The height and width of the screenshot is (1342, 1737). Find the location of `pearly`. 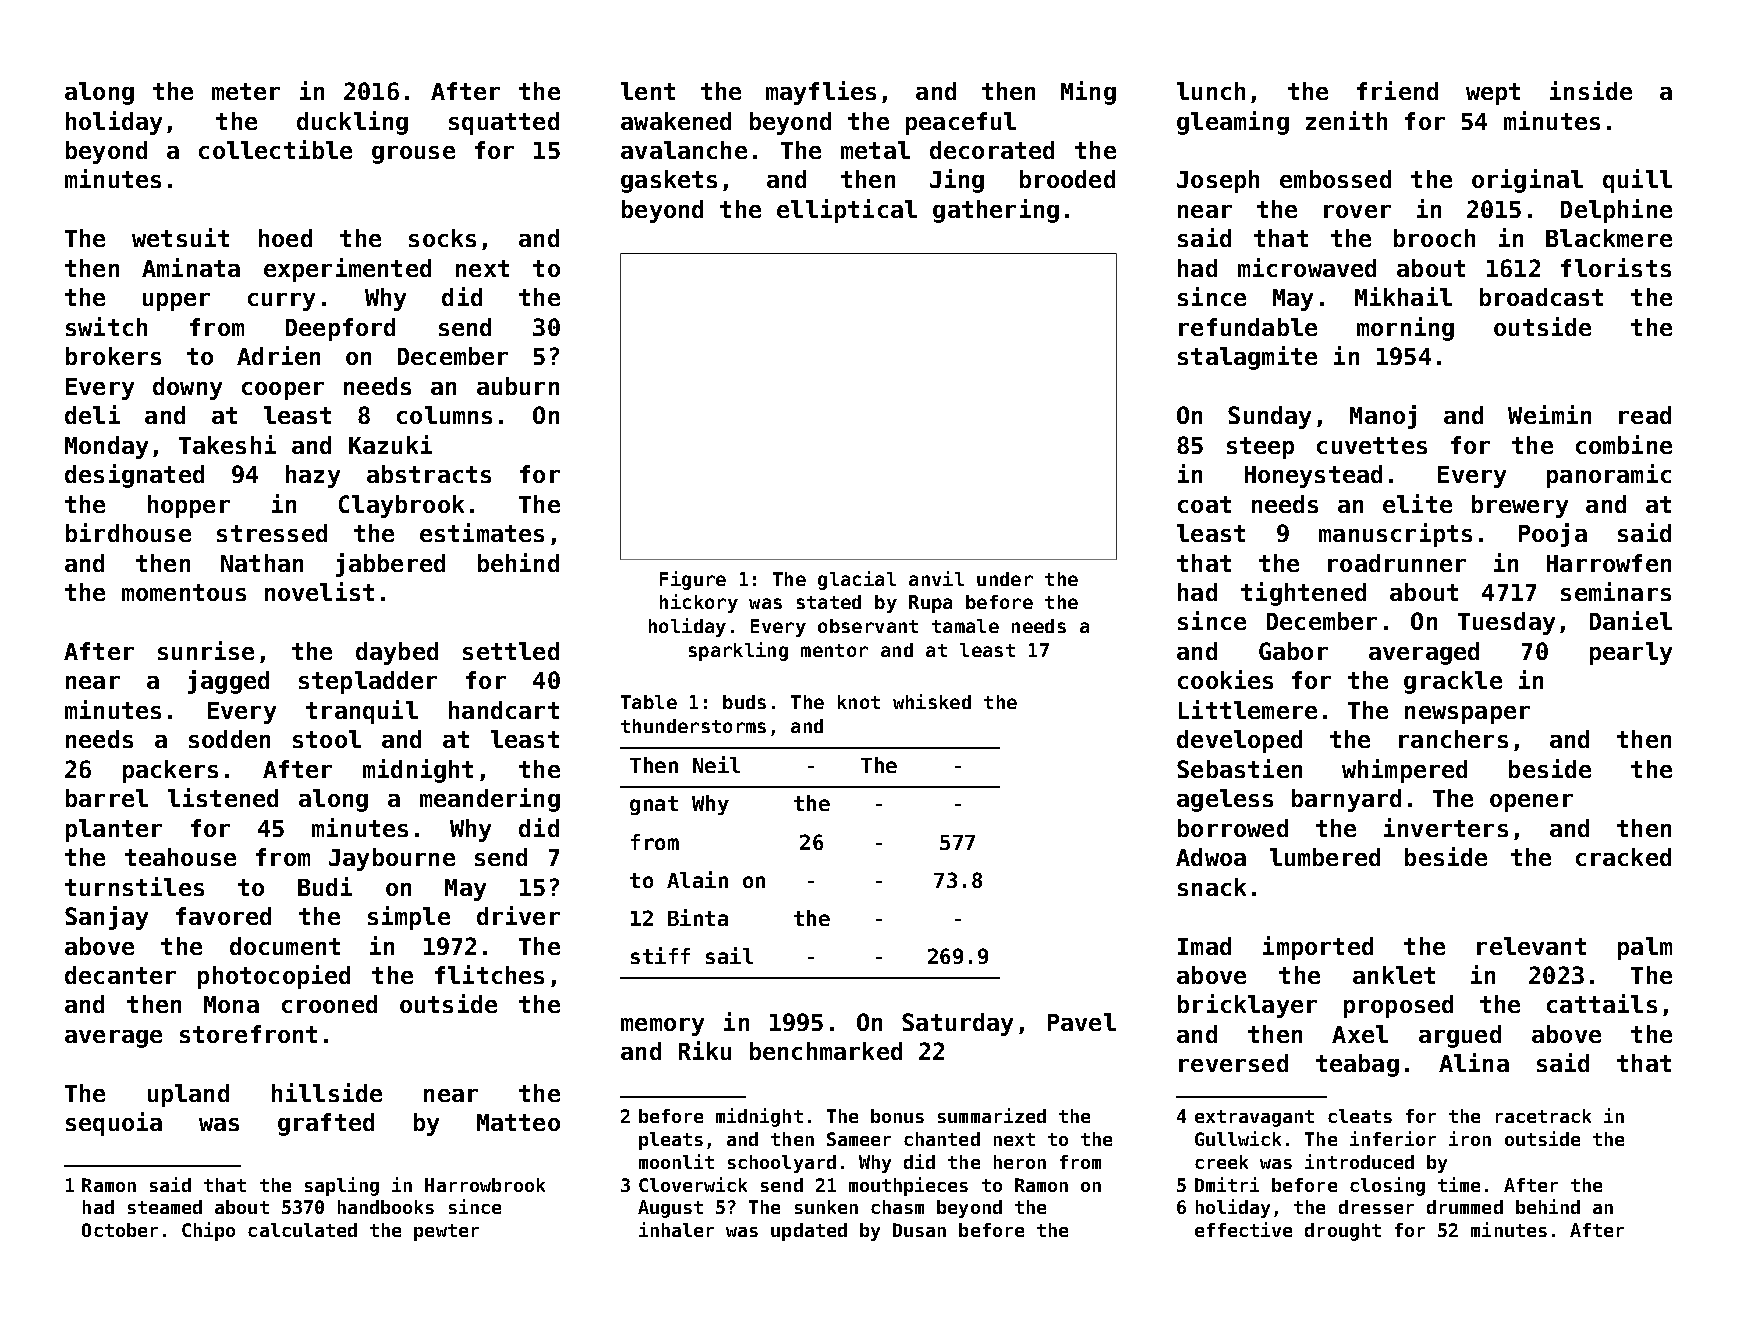

pearly is located at coordinates (1631, 653).
